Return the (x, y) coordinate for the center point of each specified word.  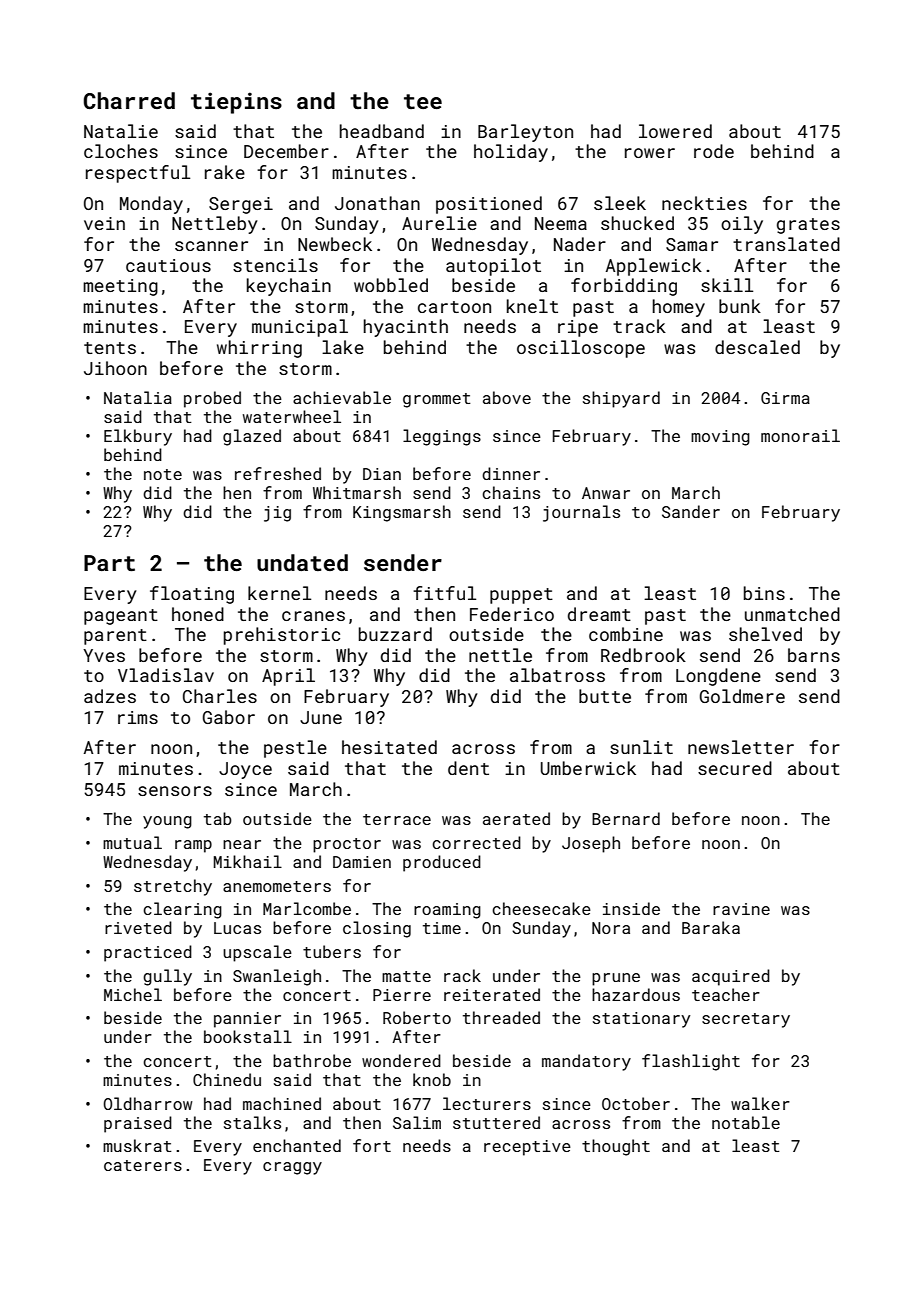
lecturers (487, 1103)
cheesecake (541, 908)
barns (814, 655)
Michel (133, 994)
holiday (511, 153)
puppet (521, 596)
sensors (175, 791)
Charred (129, 100)
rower (650, 153)
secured (735, 768)
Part (109, 563)
